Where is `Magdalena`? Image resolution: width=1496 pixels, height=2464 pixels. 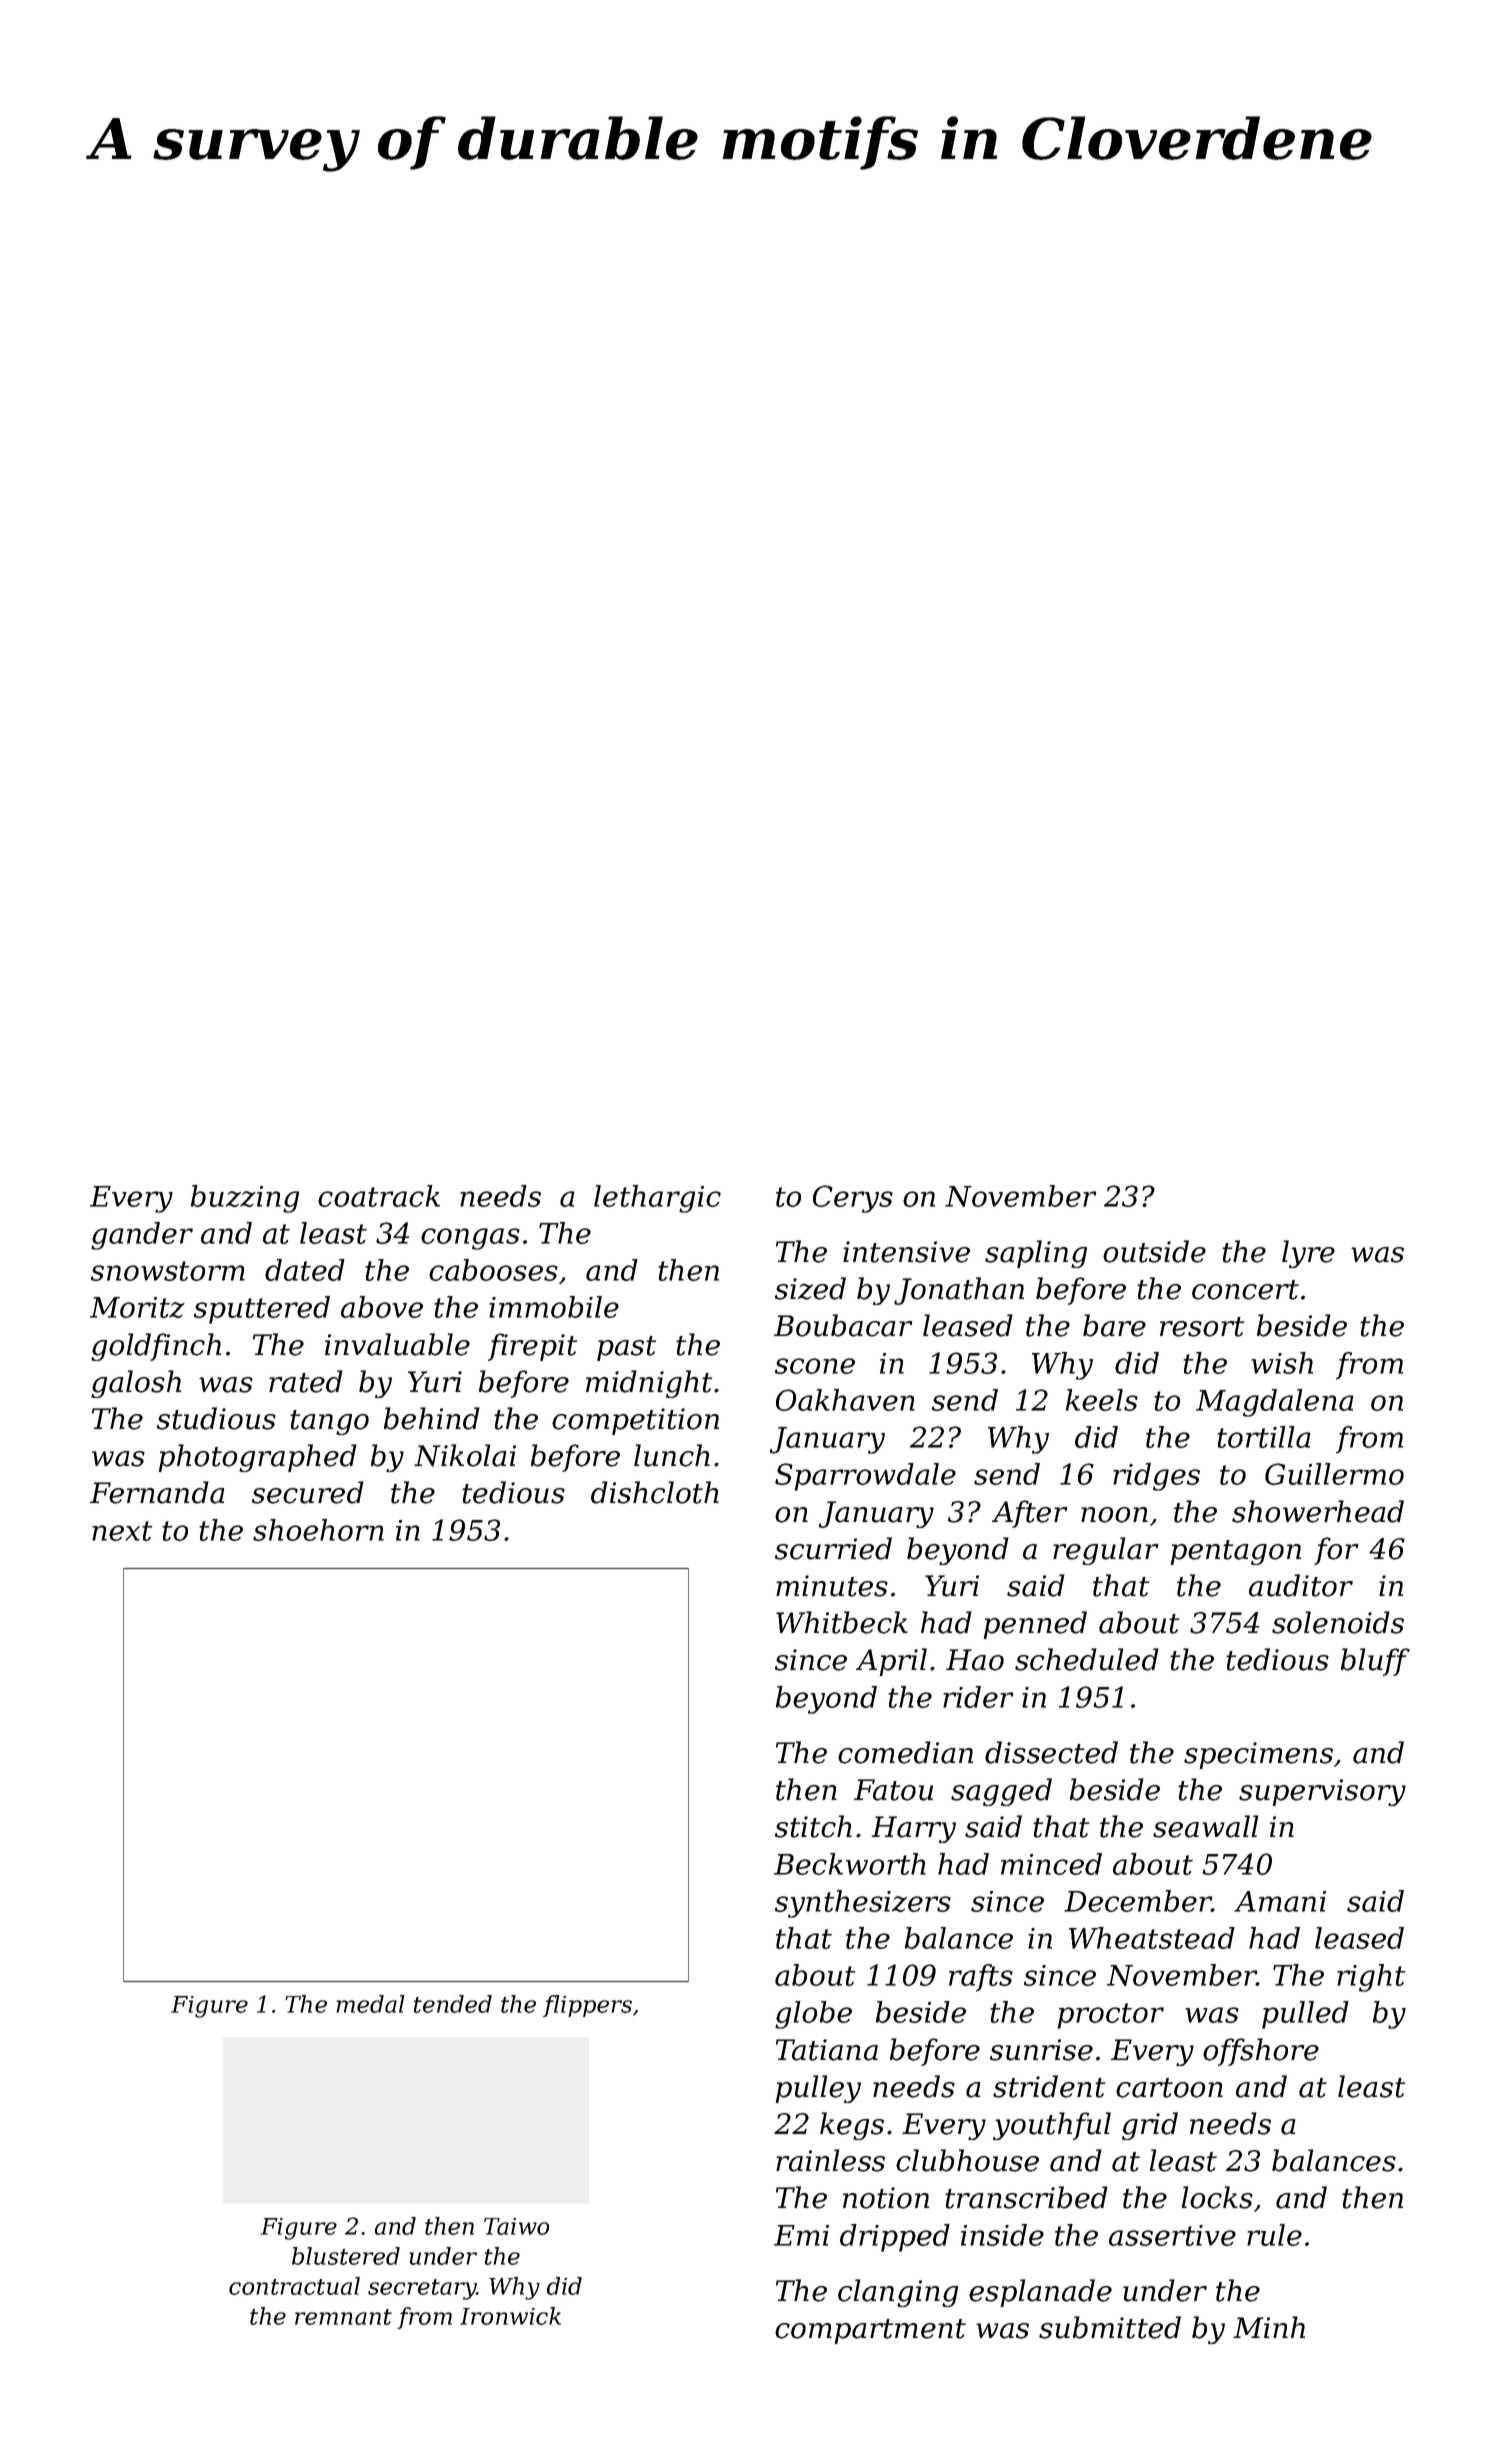 Magdalena is located at coordinates (1275, 1403).
